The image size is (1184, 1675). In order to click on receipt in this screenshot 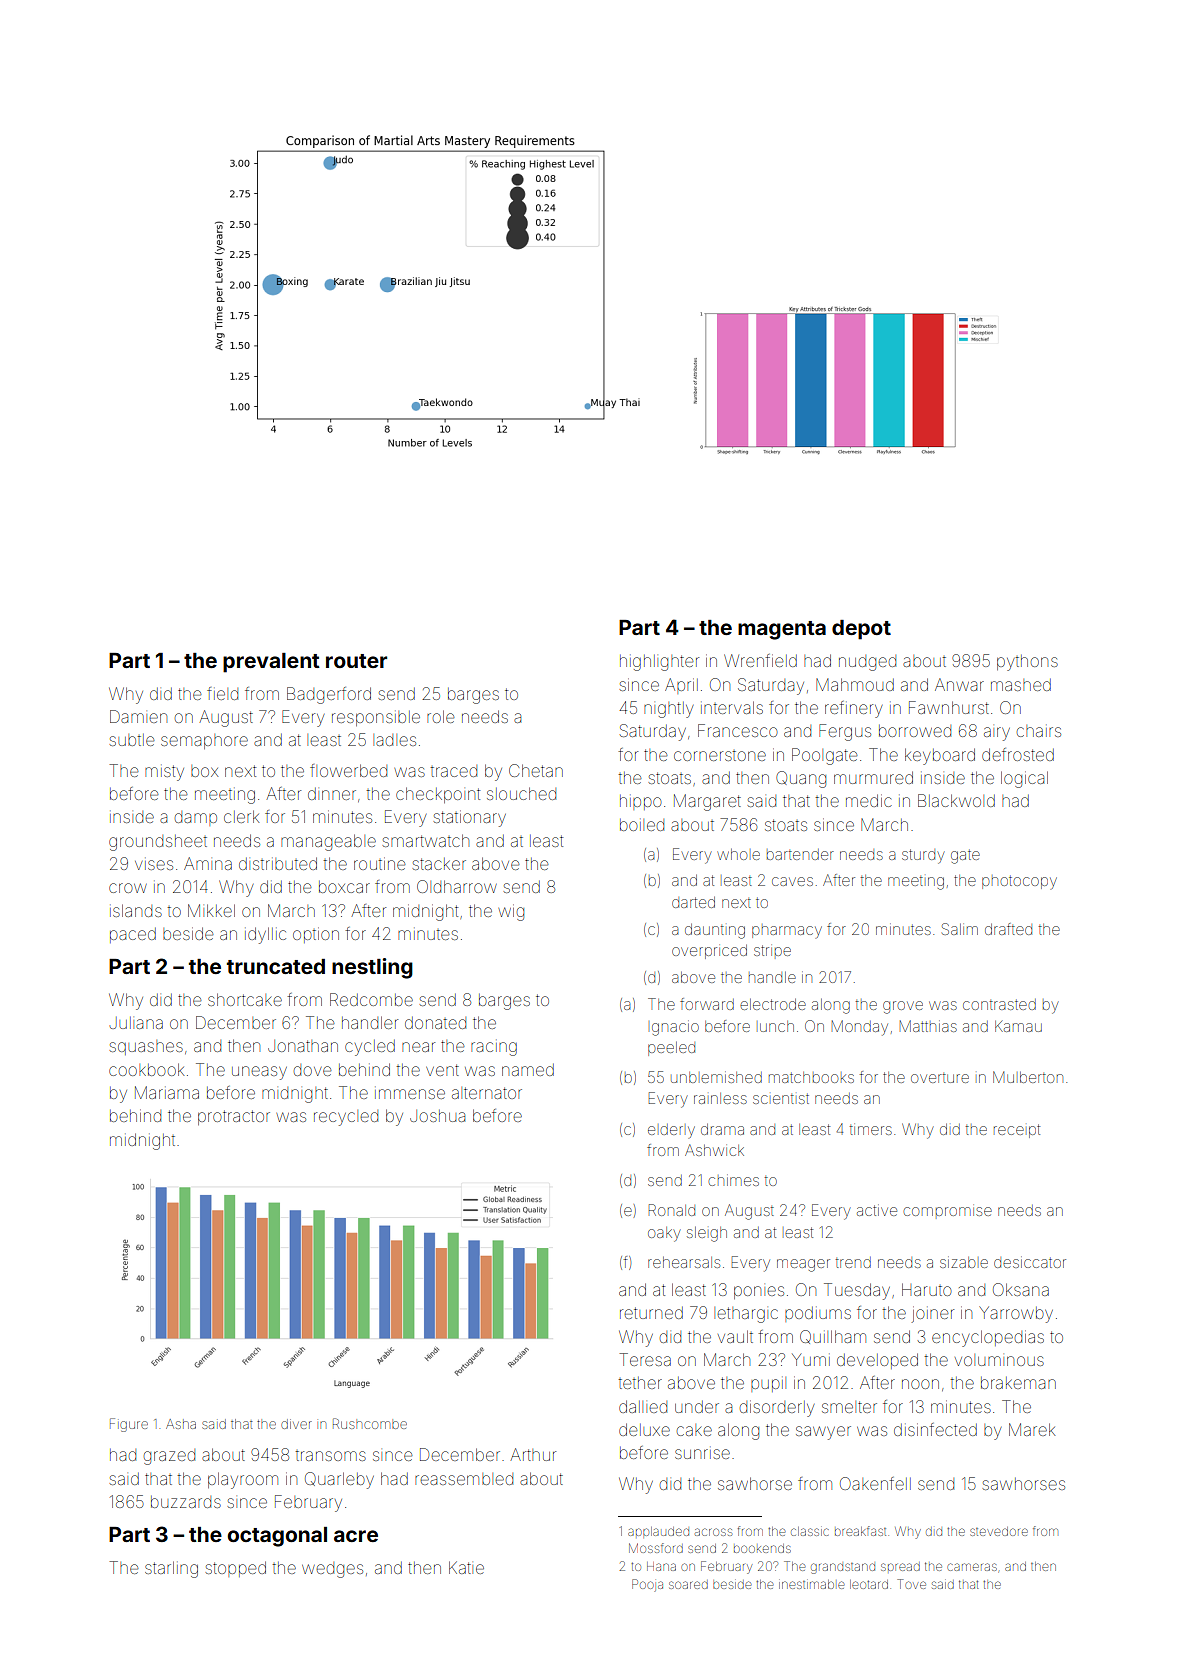, I will do `click(1017, 1131)`.
